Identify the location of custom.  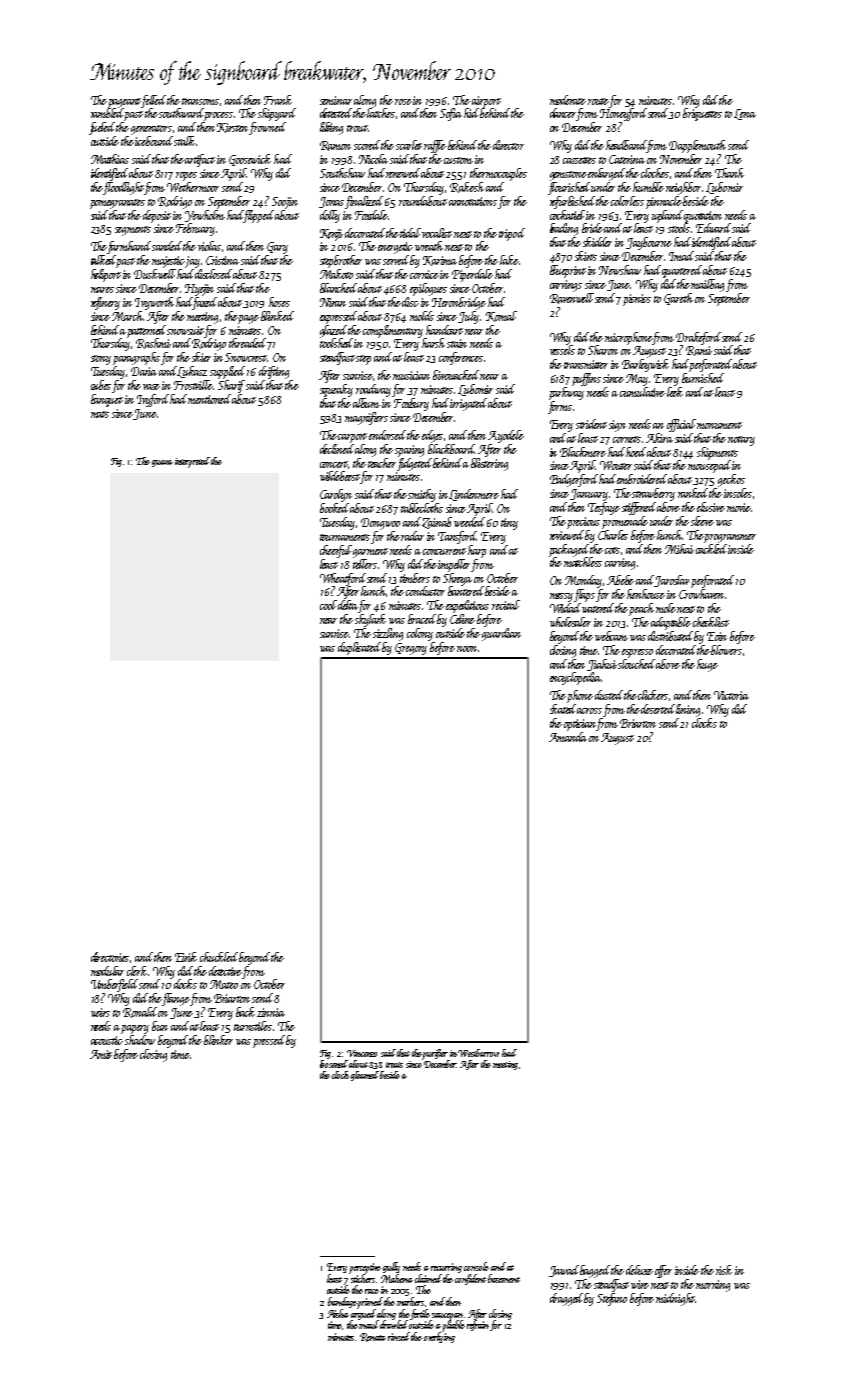
(458, 160).
